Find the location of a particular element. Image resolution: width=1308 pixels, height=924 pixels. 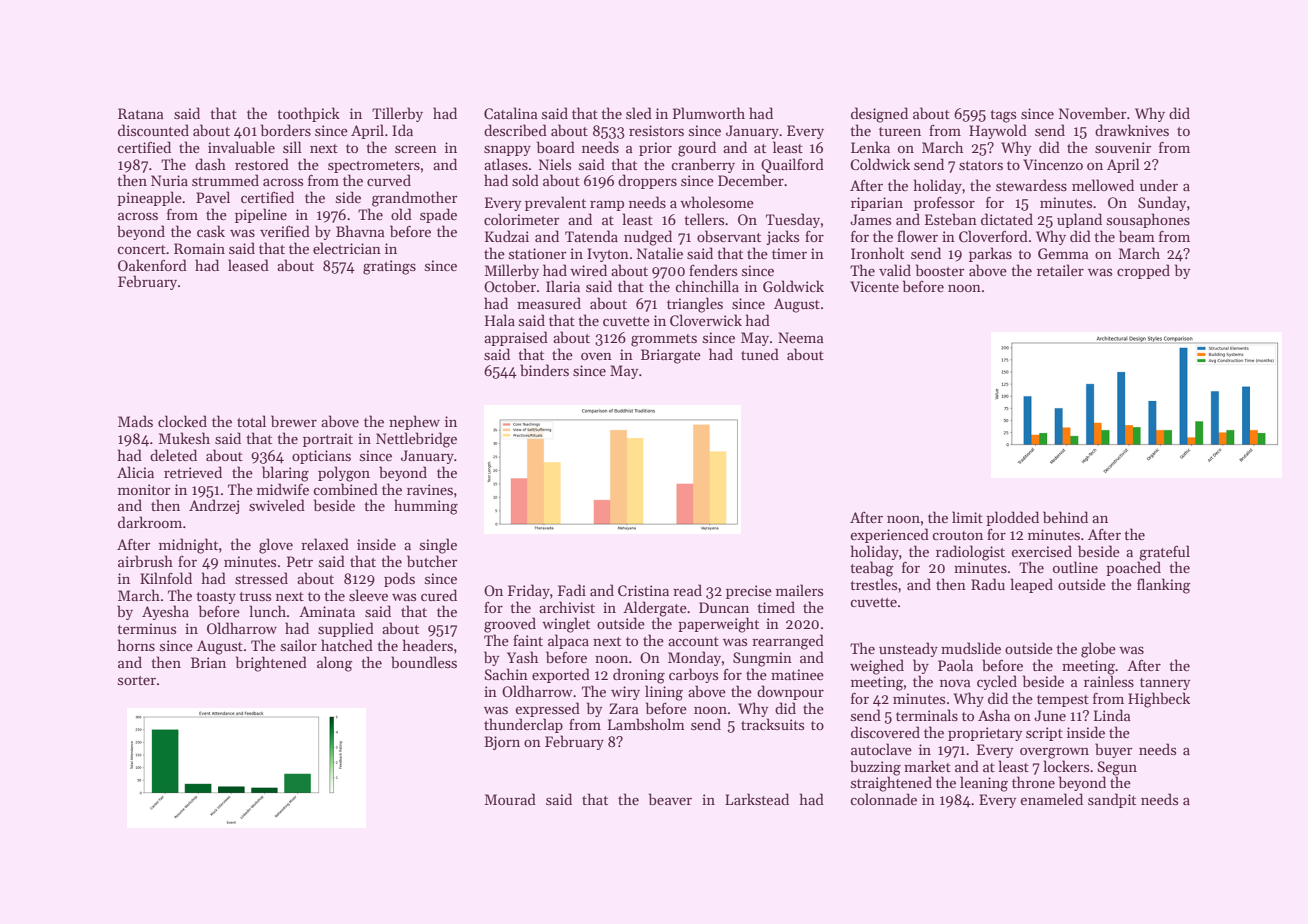

Mourad is located at coordinates (510, 799).
